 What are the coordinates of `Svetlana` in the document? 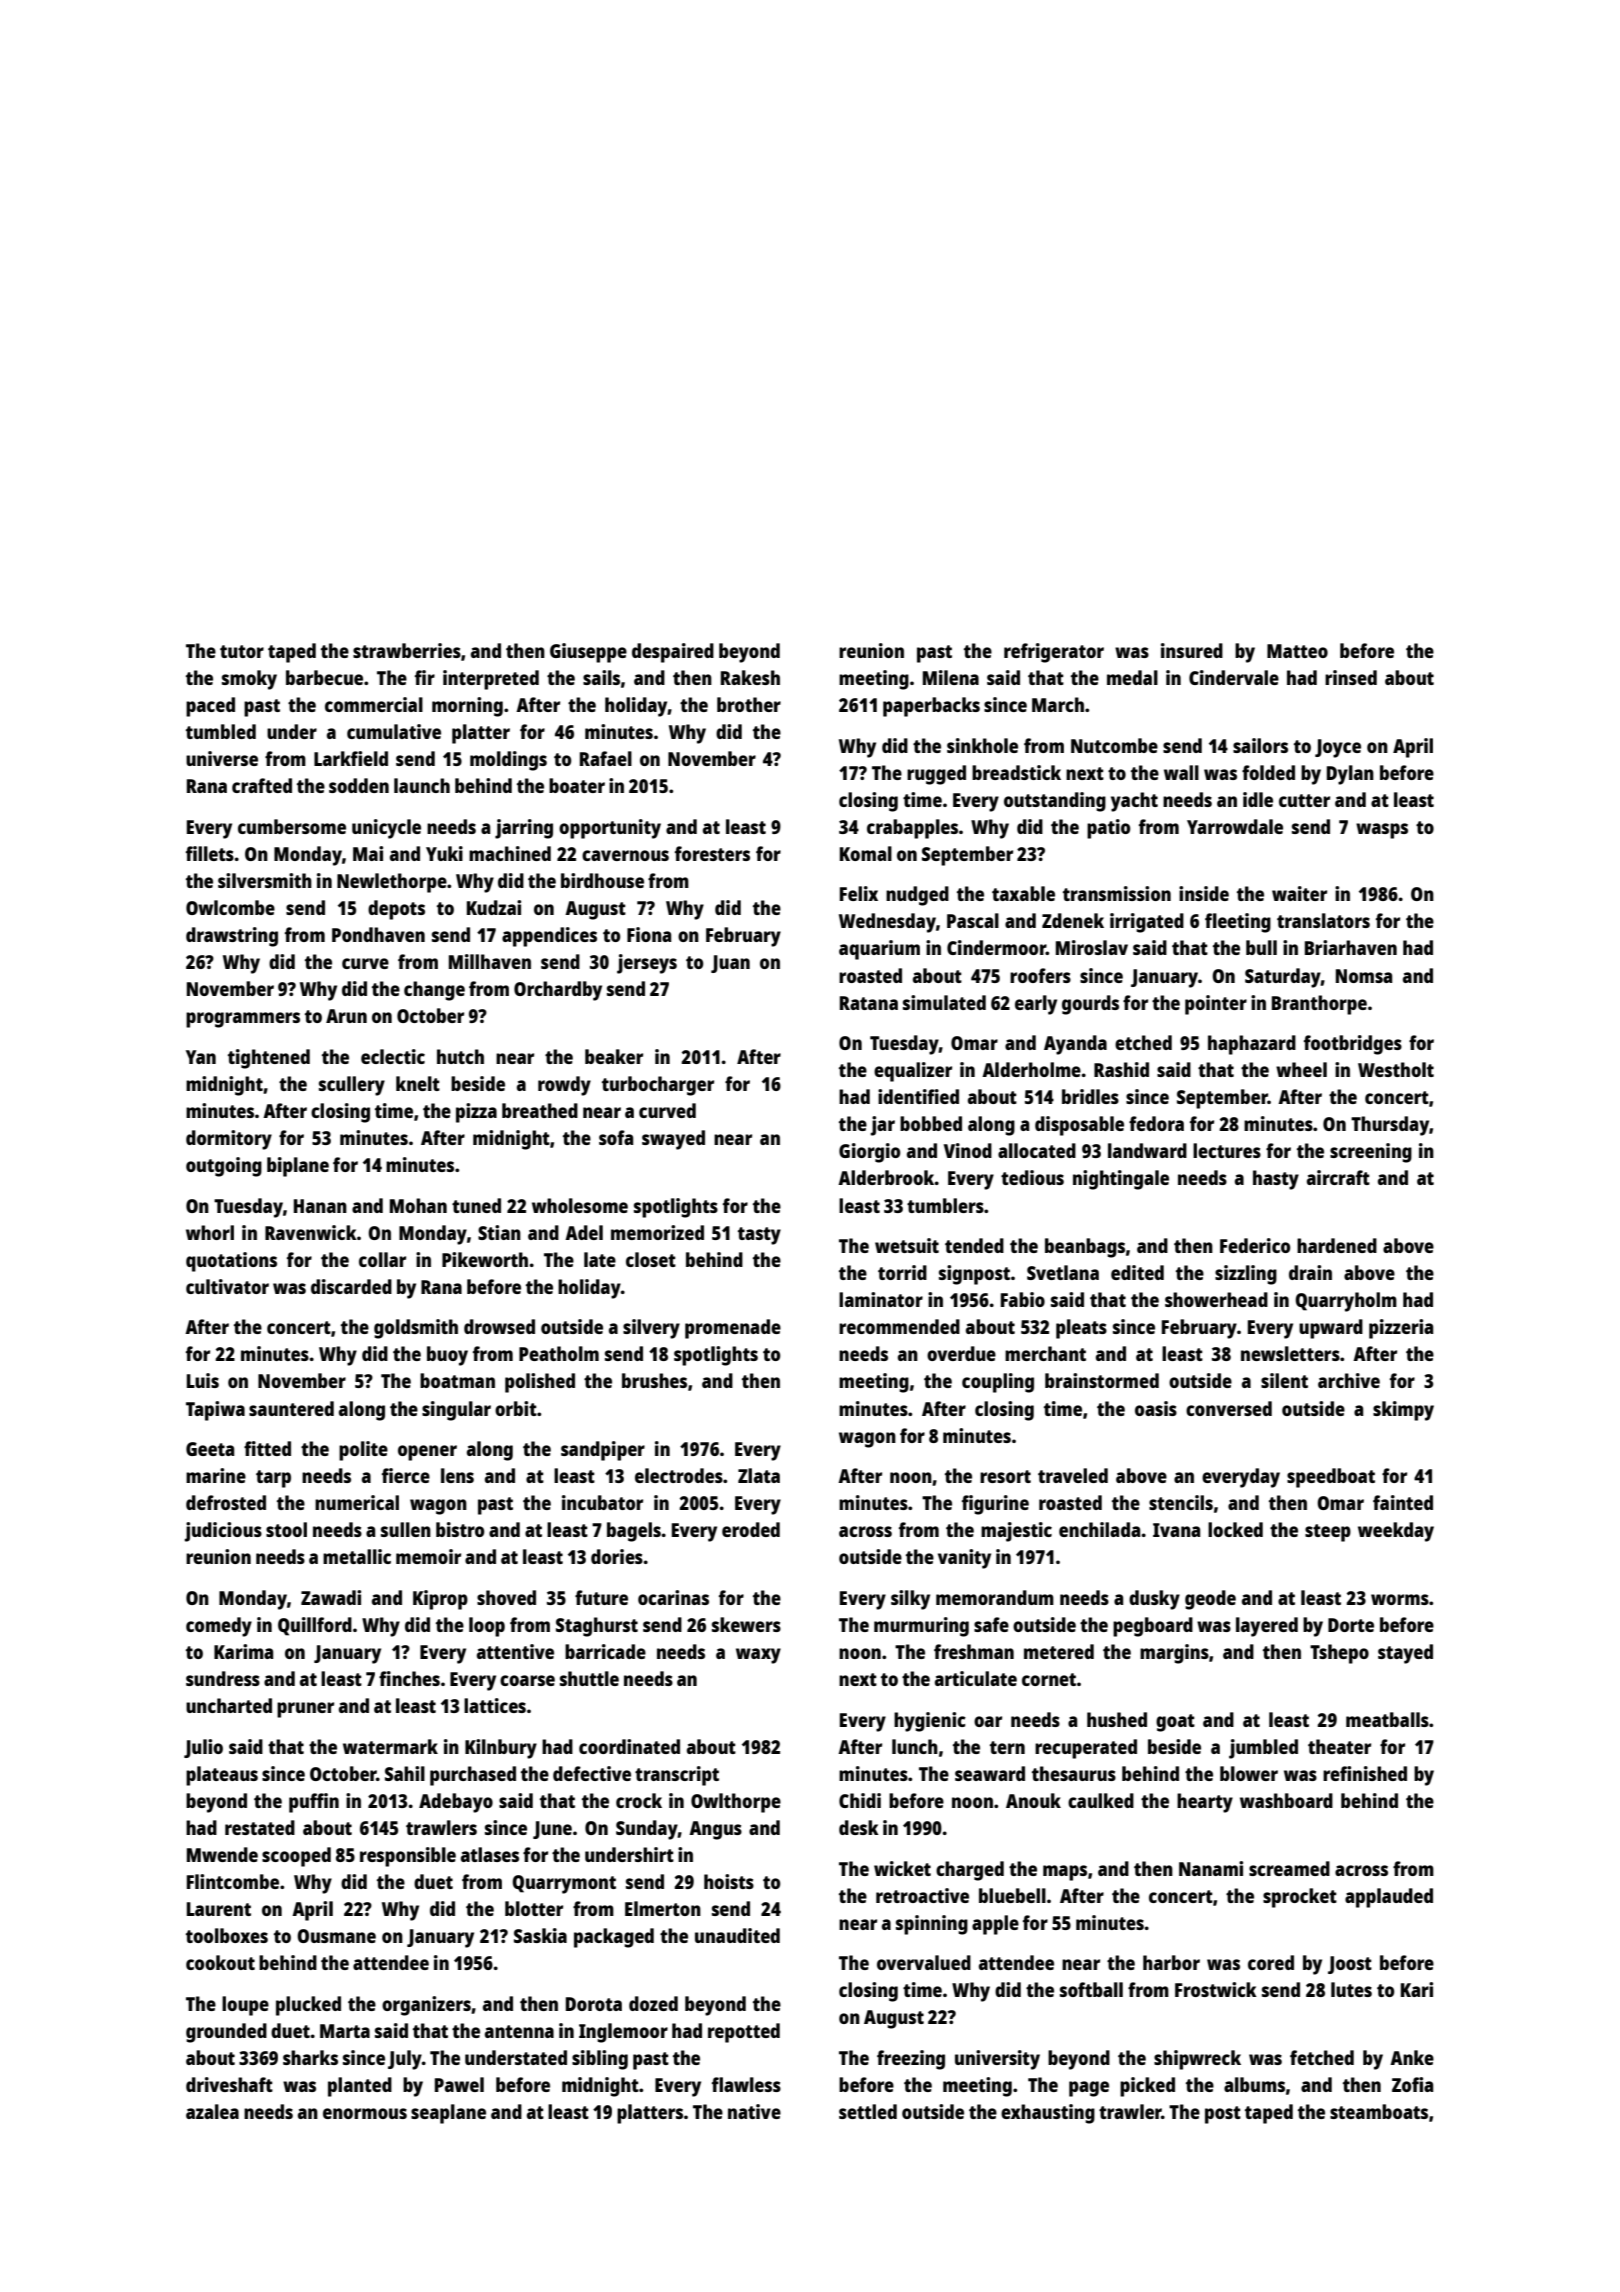 It's located at (1063, 1272).
